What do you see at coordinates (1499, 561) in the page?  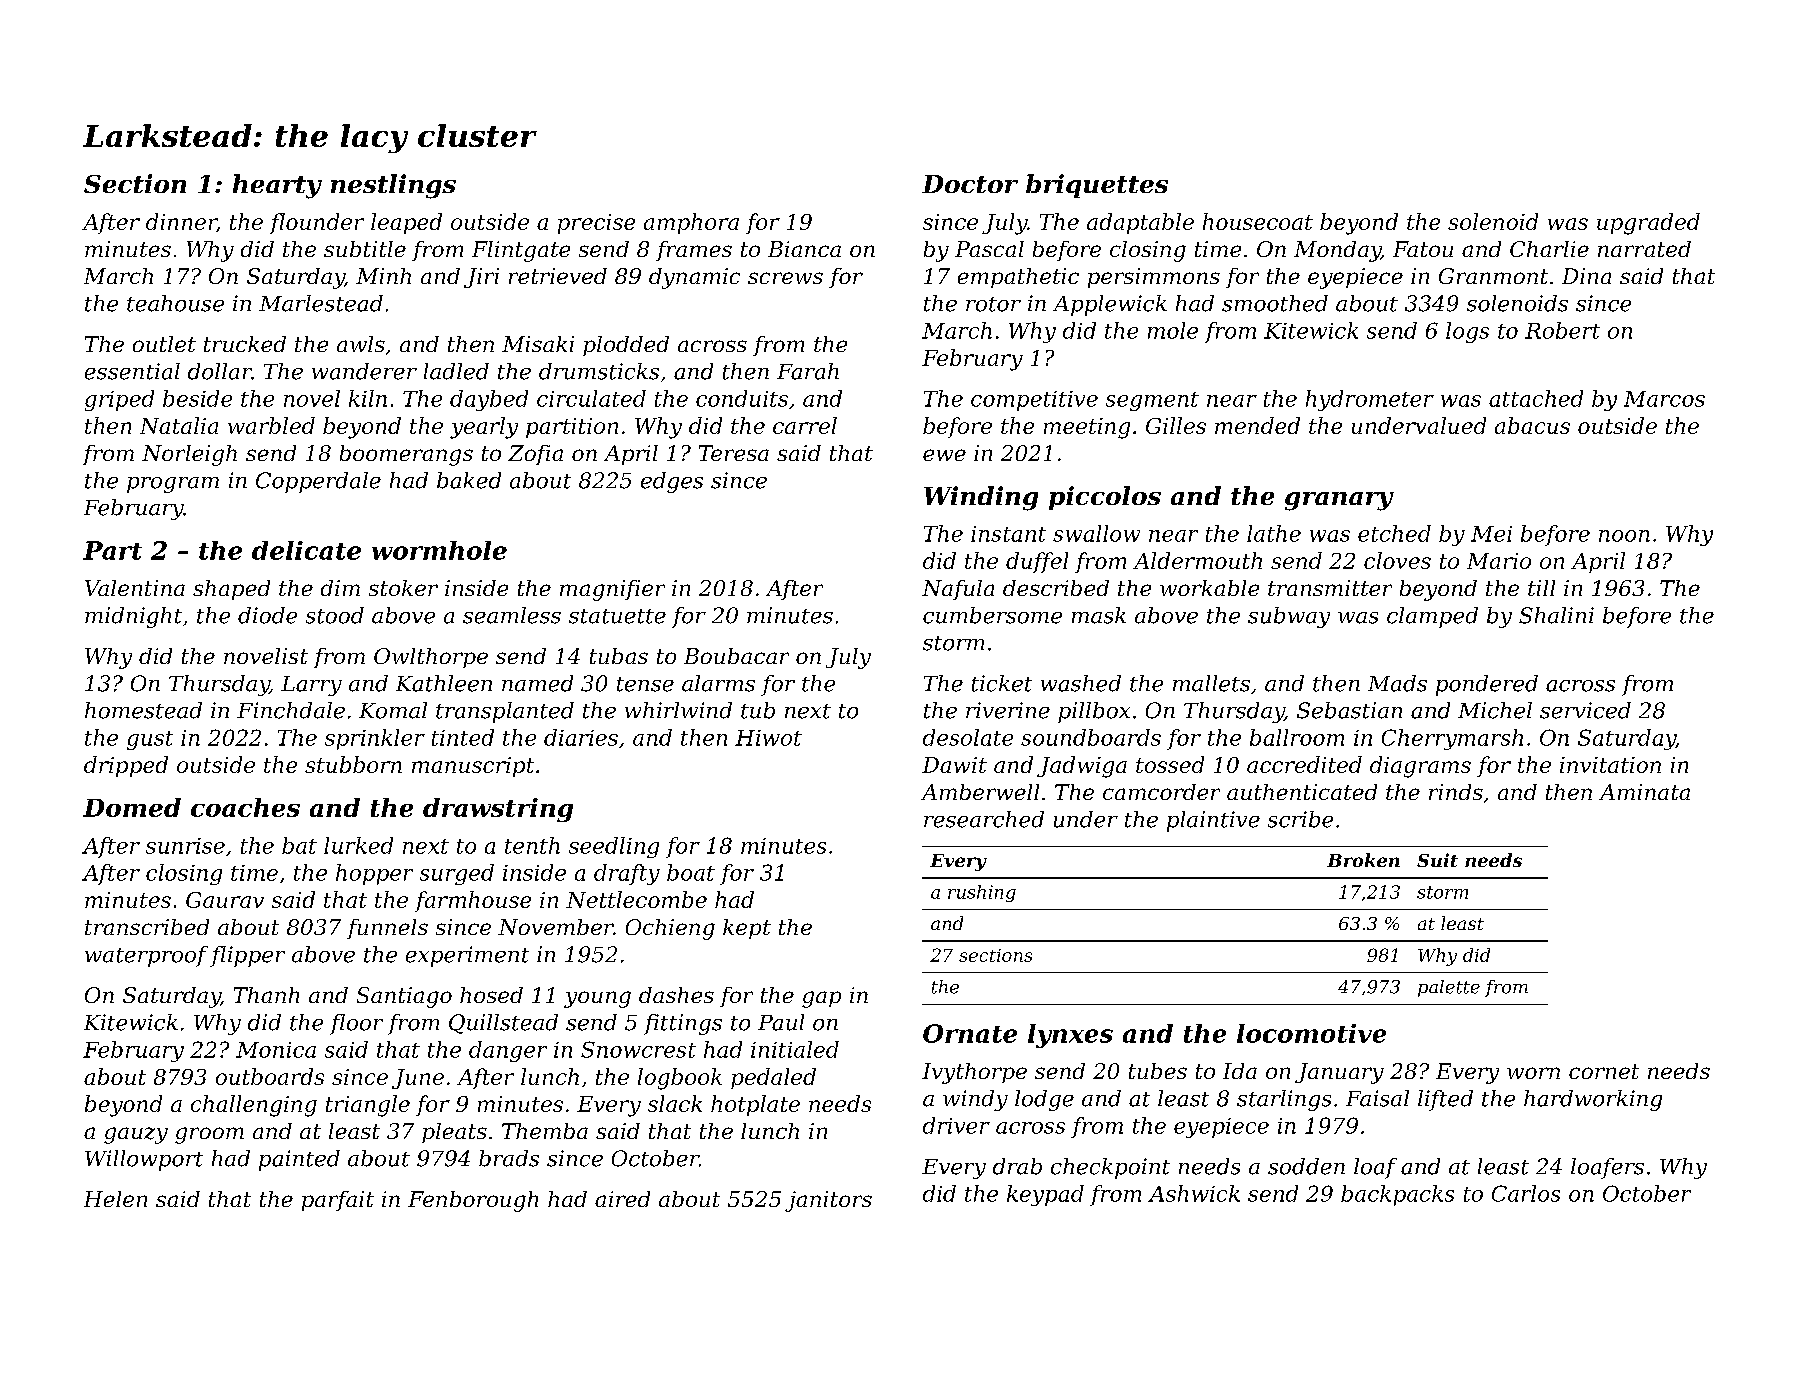 I see `Mario` at bounding box center [1499, 561].
